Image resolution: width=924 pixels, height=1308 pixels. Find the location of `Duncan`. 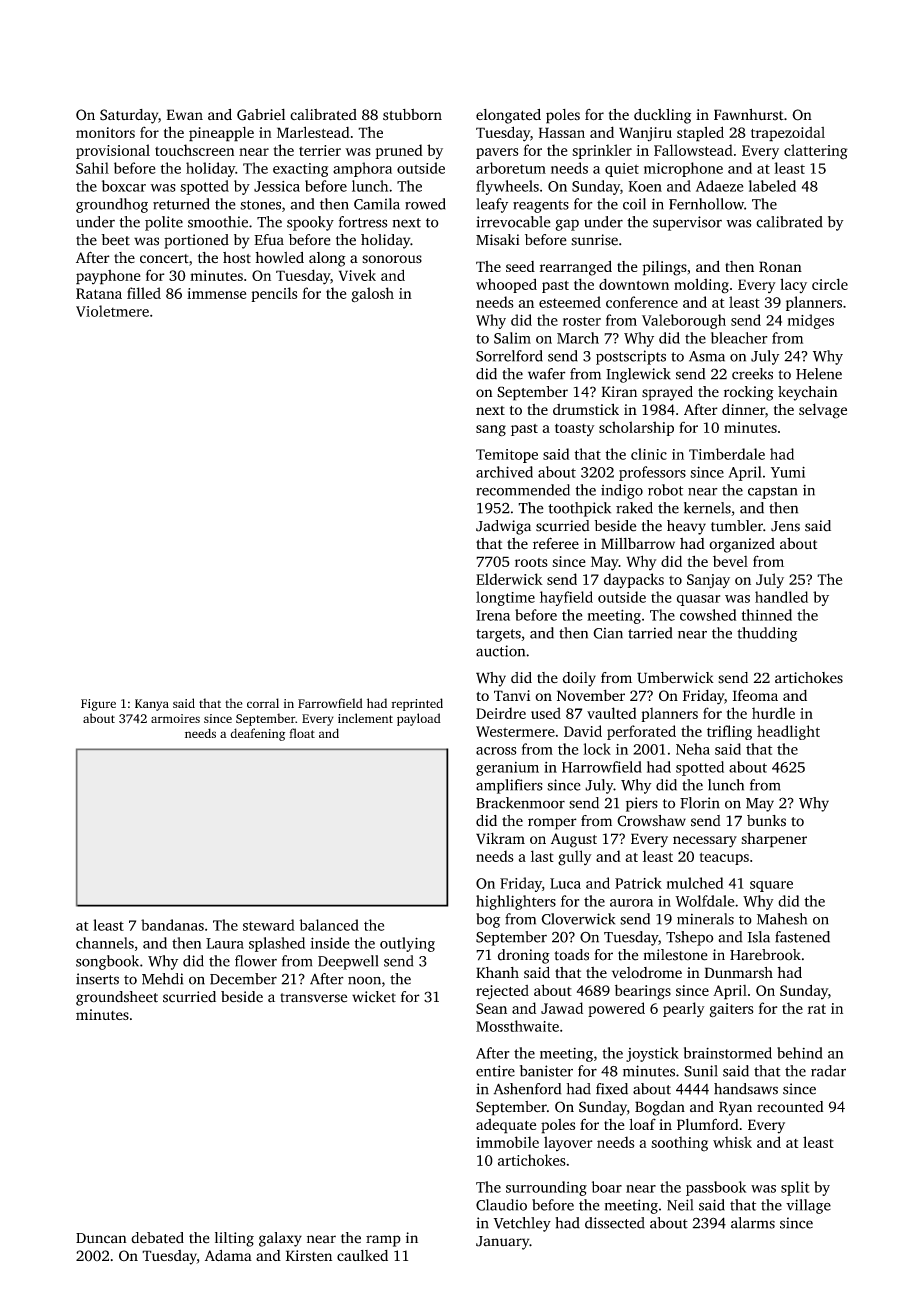

Duncan is located at coordinates (101, 1238).
